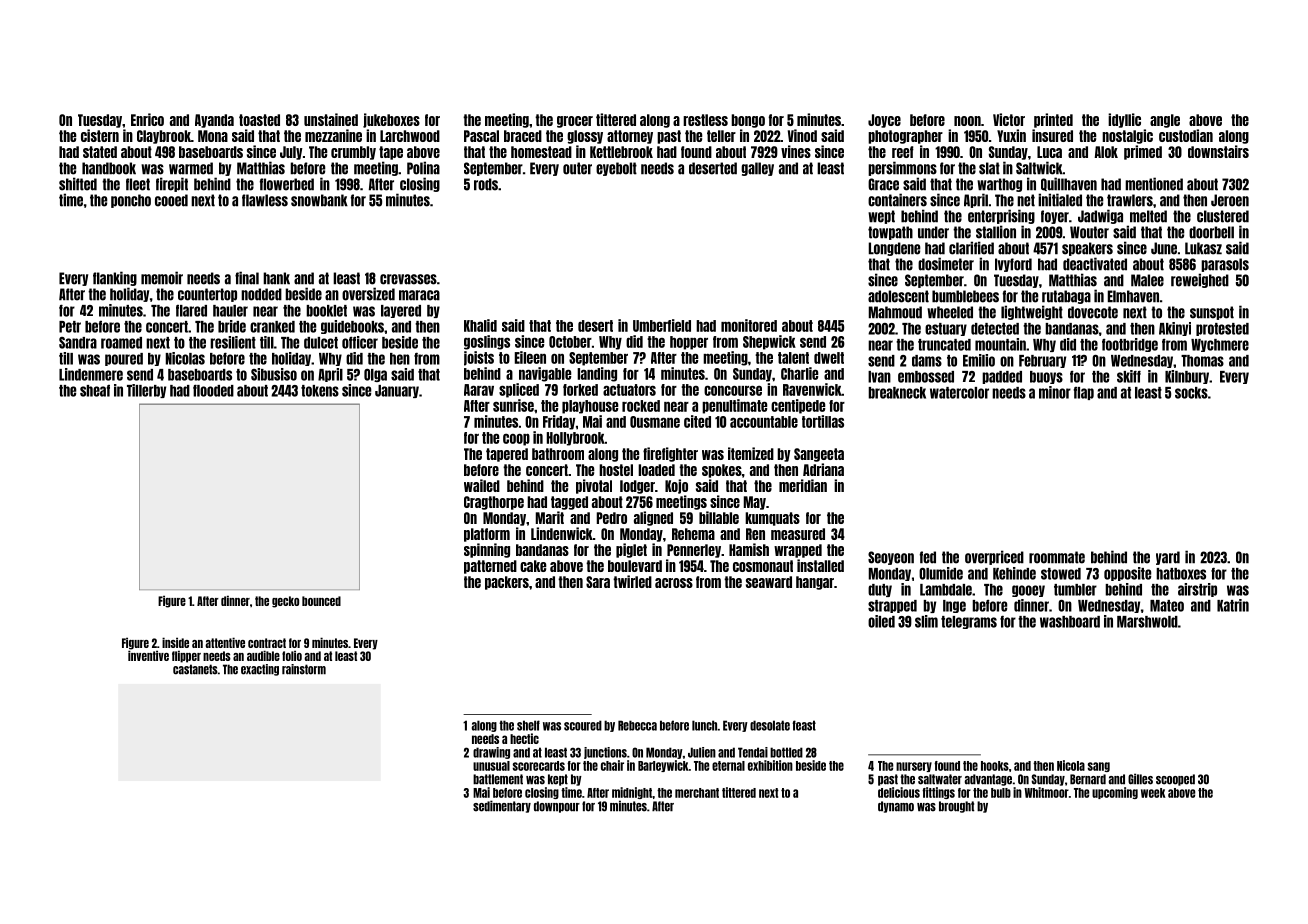 The image size is (1308, 924). I want to click on downpour, so click(557, 807).
